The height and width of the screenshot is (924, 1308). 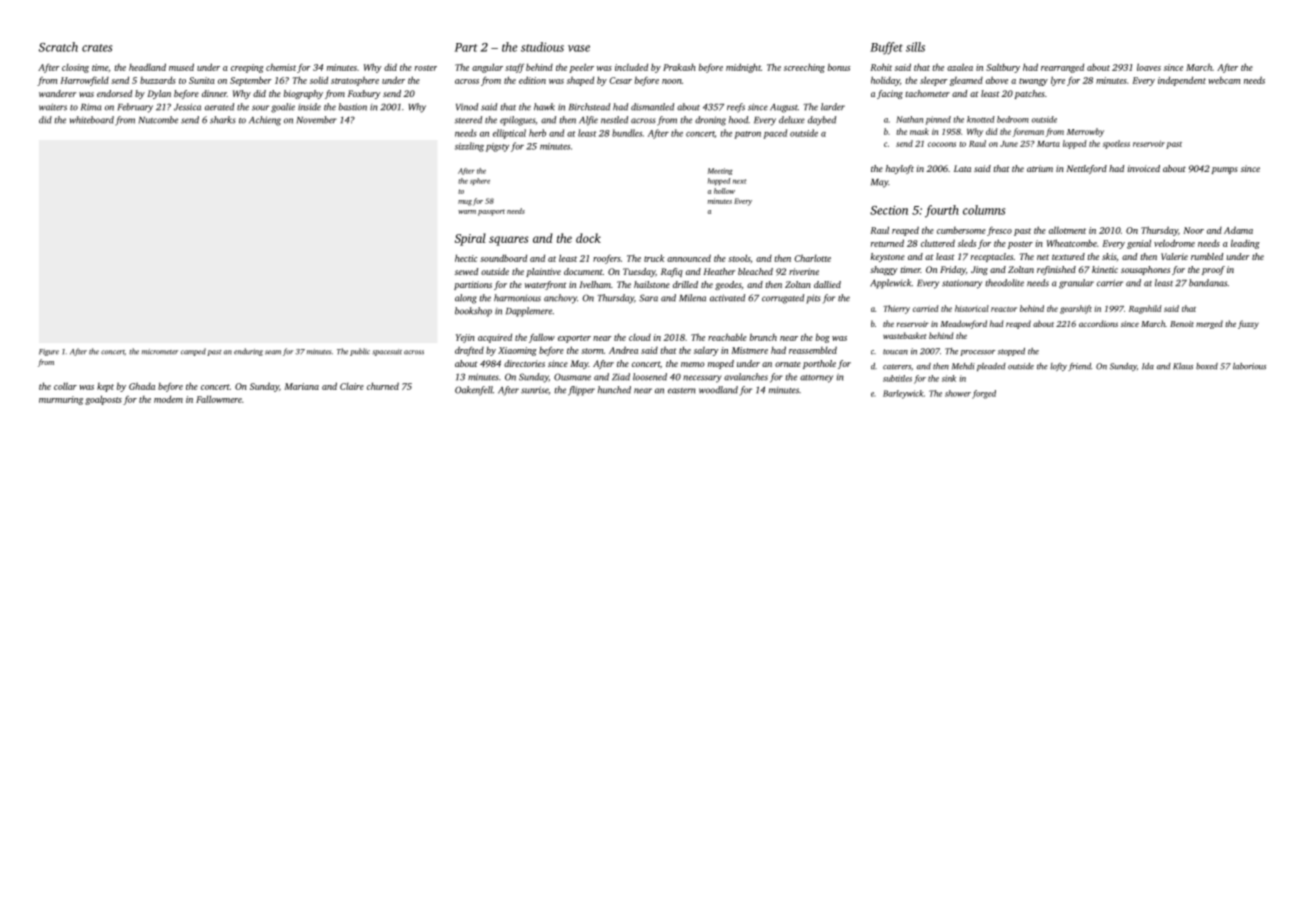 I want to click on Saltbury, so click(x=1003, y=68).
